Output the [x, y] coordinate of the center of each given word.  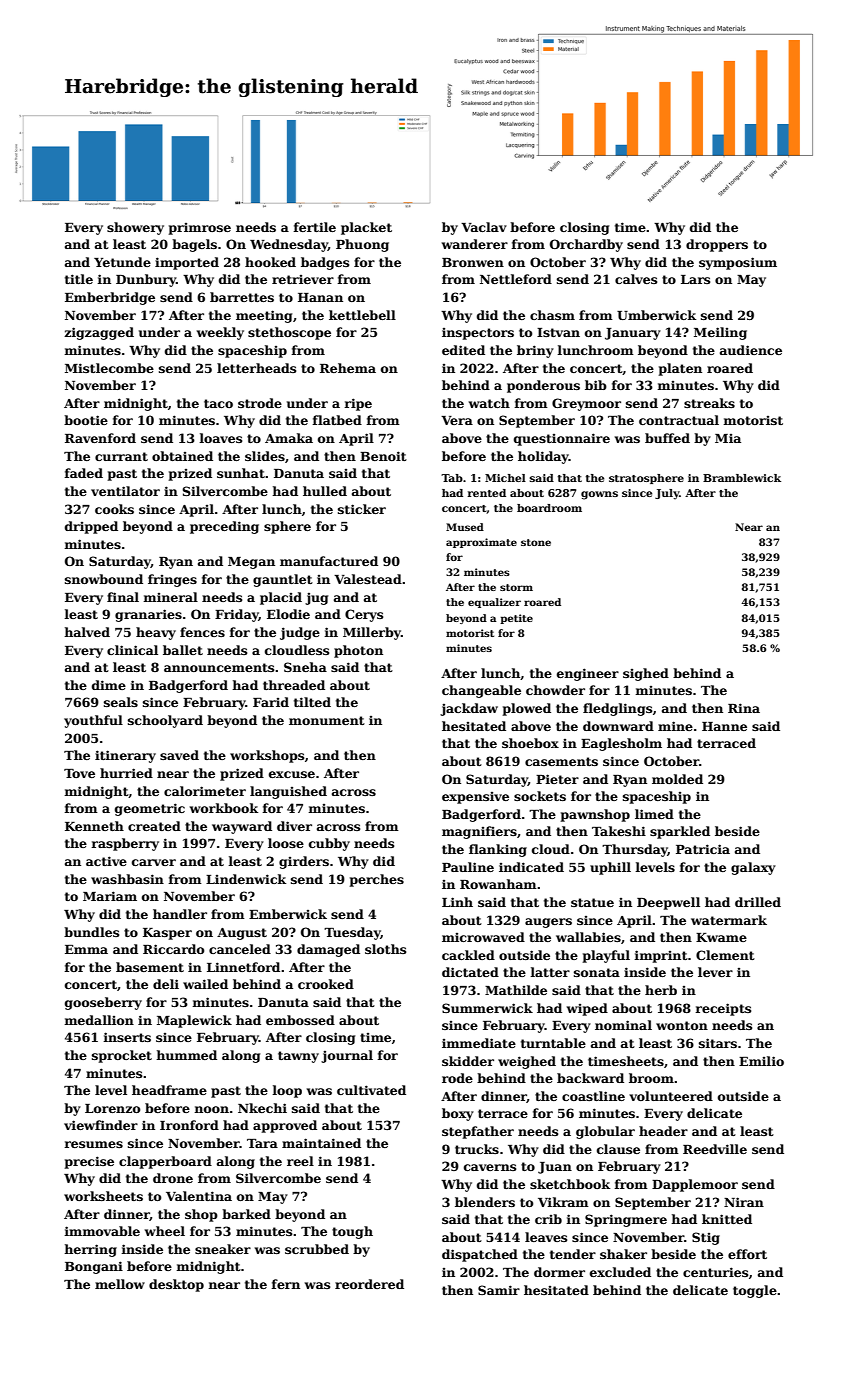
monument [327, 720]
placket [366, 228]
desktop [176, 1285]
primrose [200, 229]
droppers [717, 245]
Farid [271, 702]
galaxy [753, 868]
